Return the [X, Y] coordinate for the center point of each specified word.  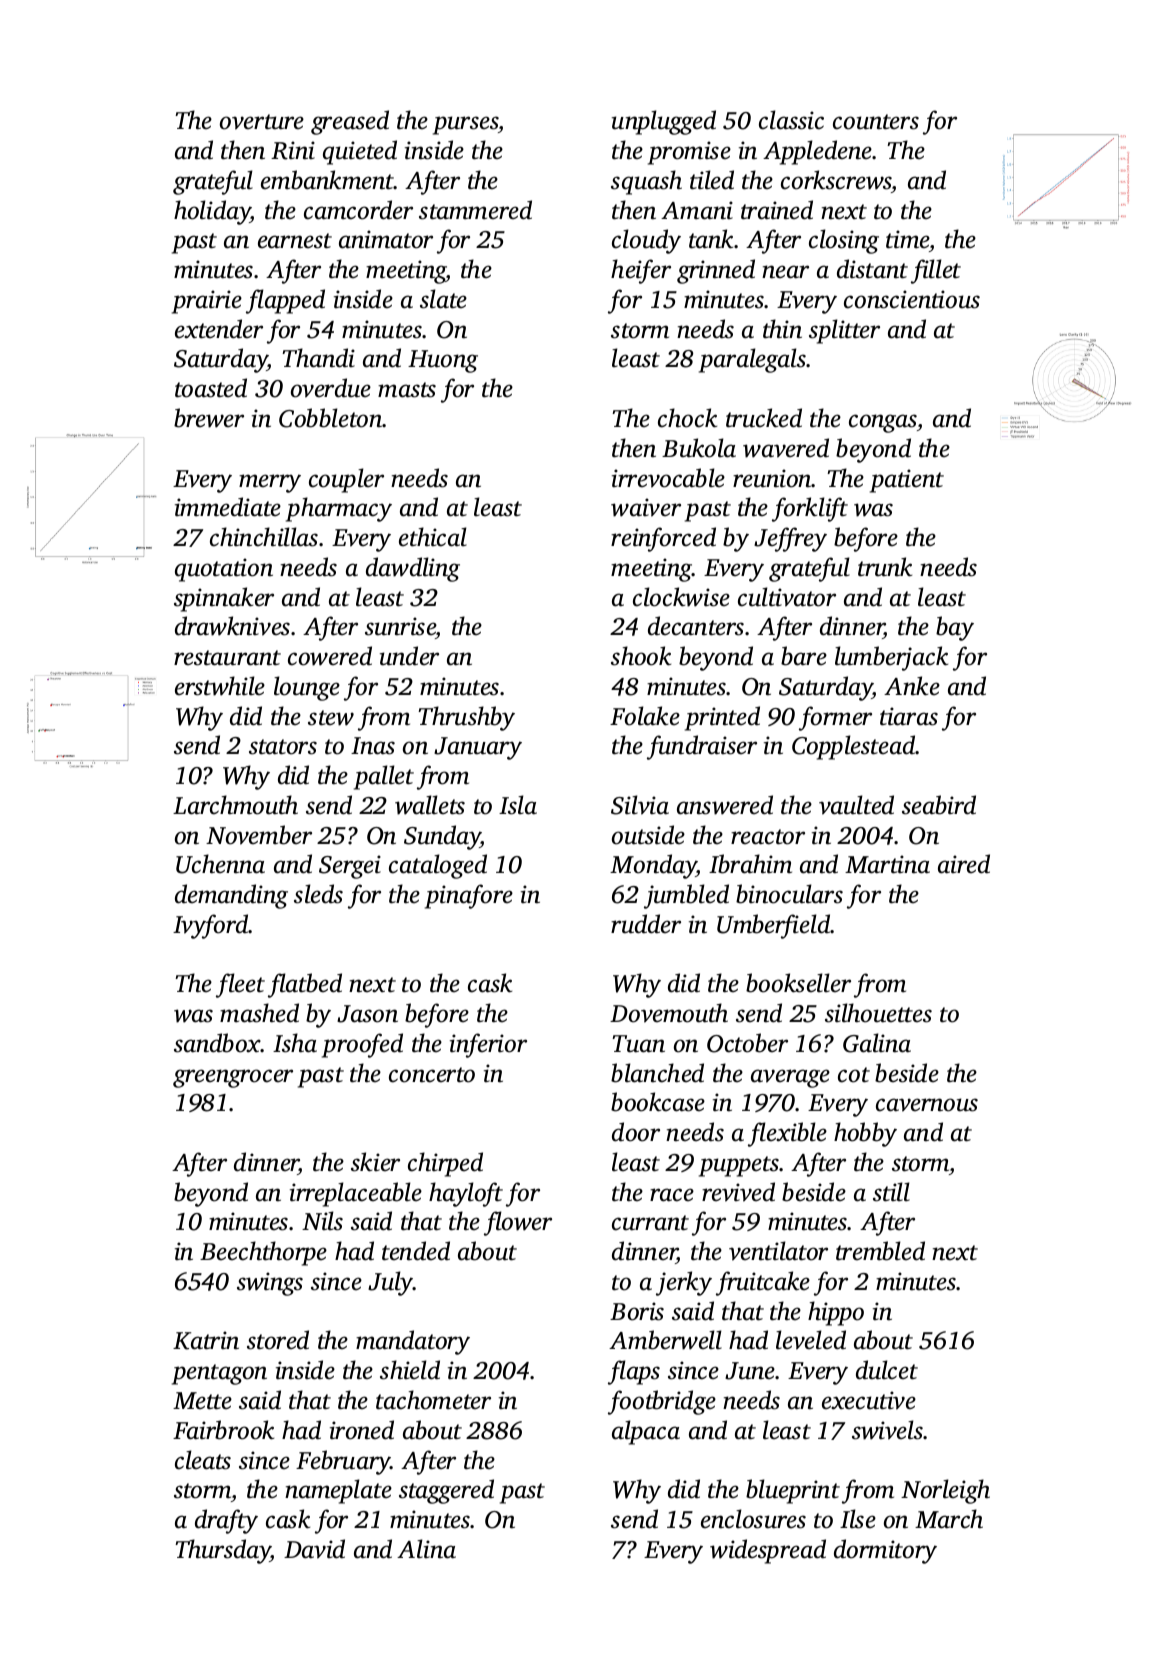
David [314, 1549]
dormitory [885, 1551]
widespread [768, 1551]
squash [646, 182]
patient [907, 481]
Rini [293, 150]
